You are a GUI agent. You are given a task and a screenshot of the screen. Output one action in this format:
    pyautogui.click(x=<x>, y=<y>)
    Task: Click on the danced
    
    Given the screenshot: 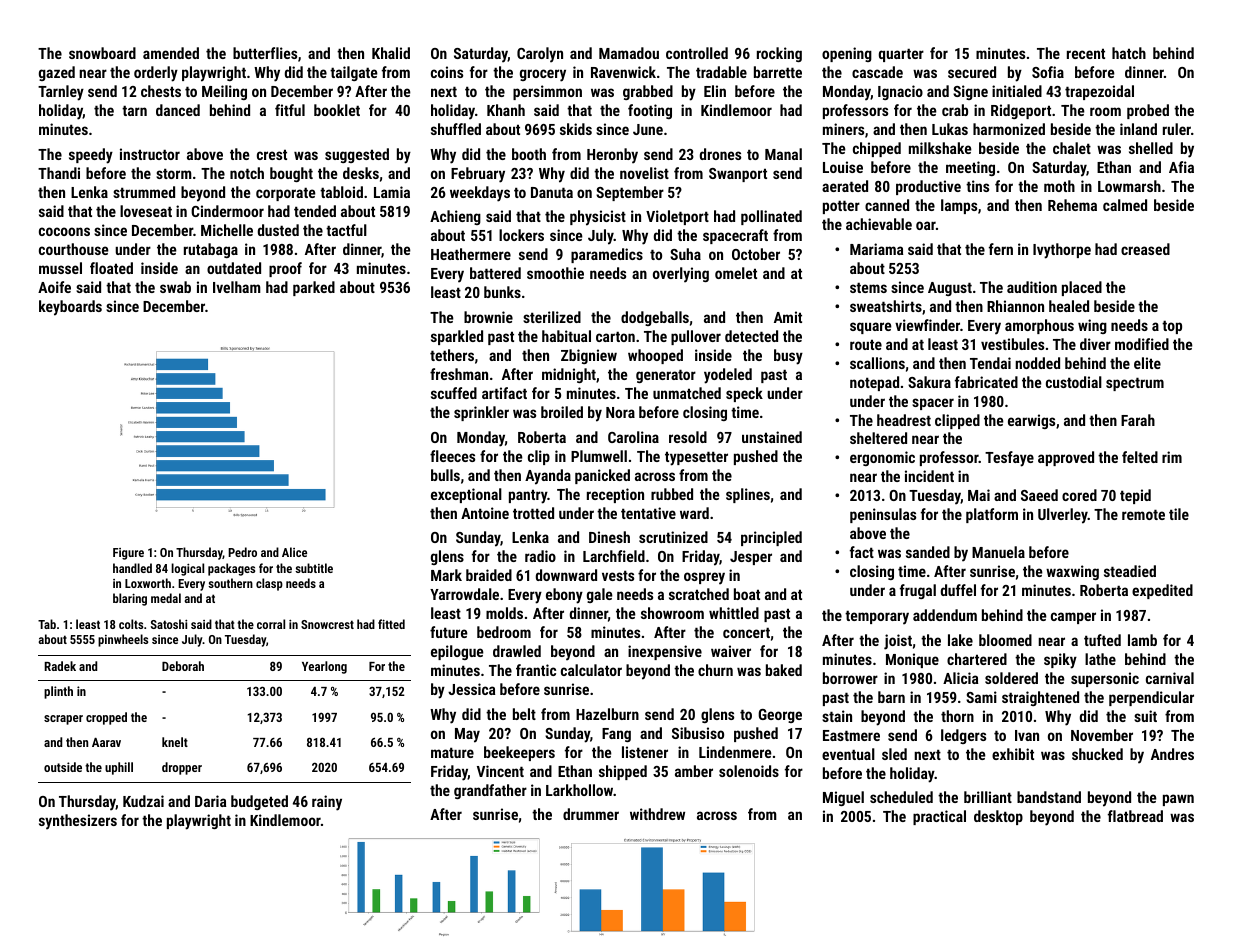 What is the action you would take?
    pyautogui.click(x=178, y=110)
